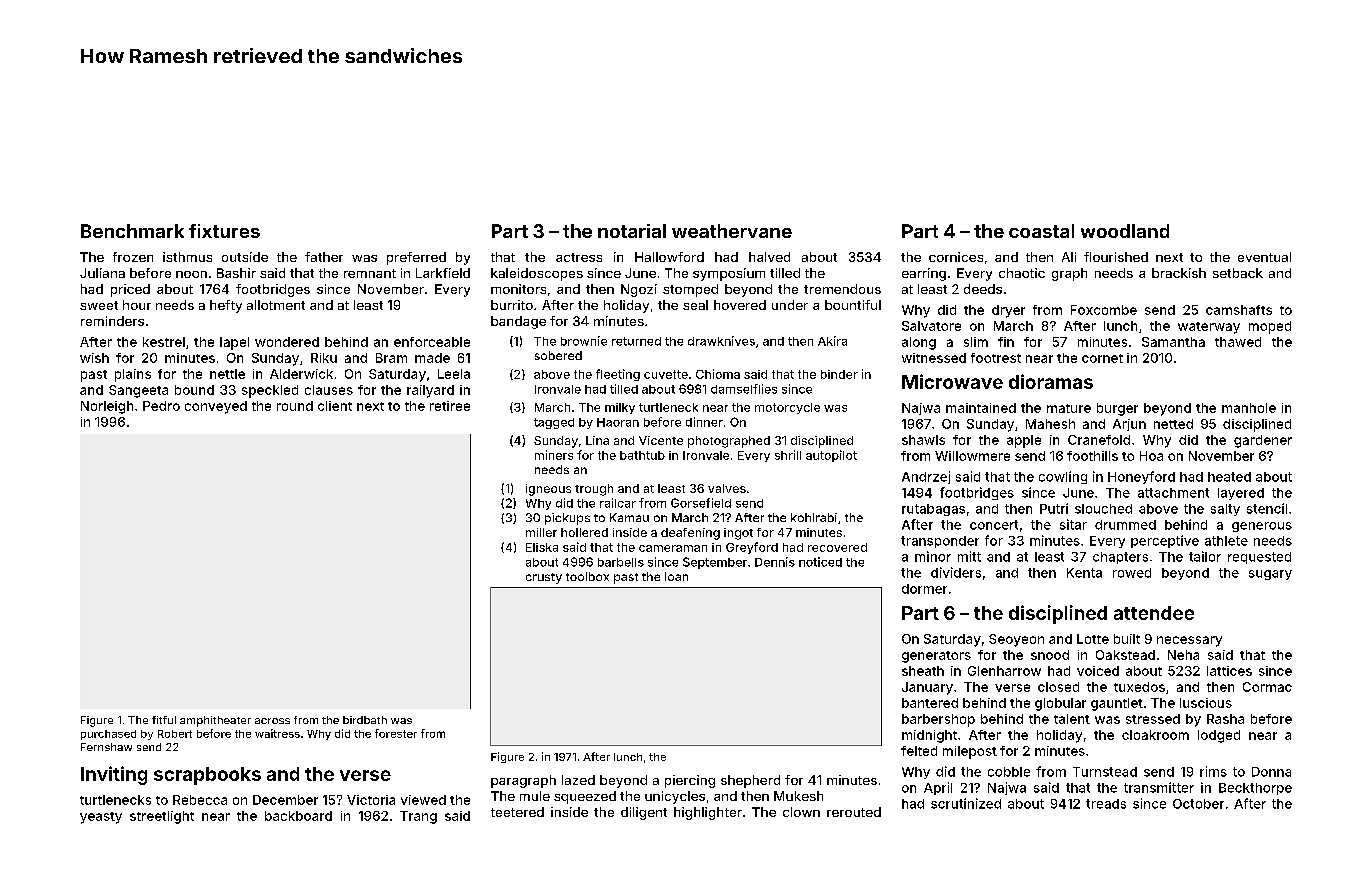  I want to click on frozen, so click(133, 257).
